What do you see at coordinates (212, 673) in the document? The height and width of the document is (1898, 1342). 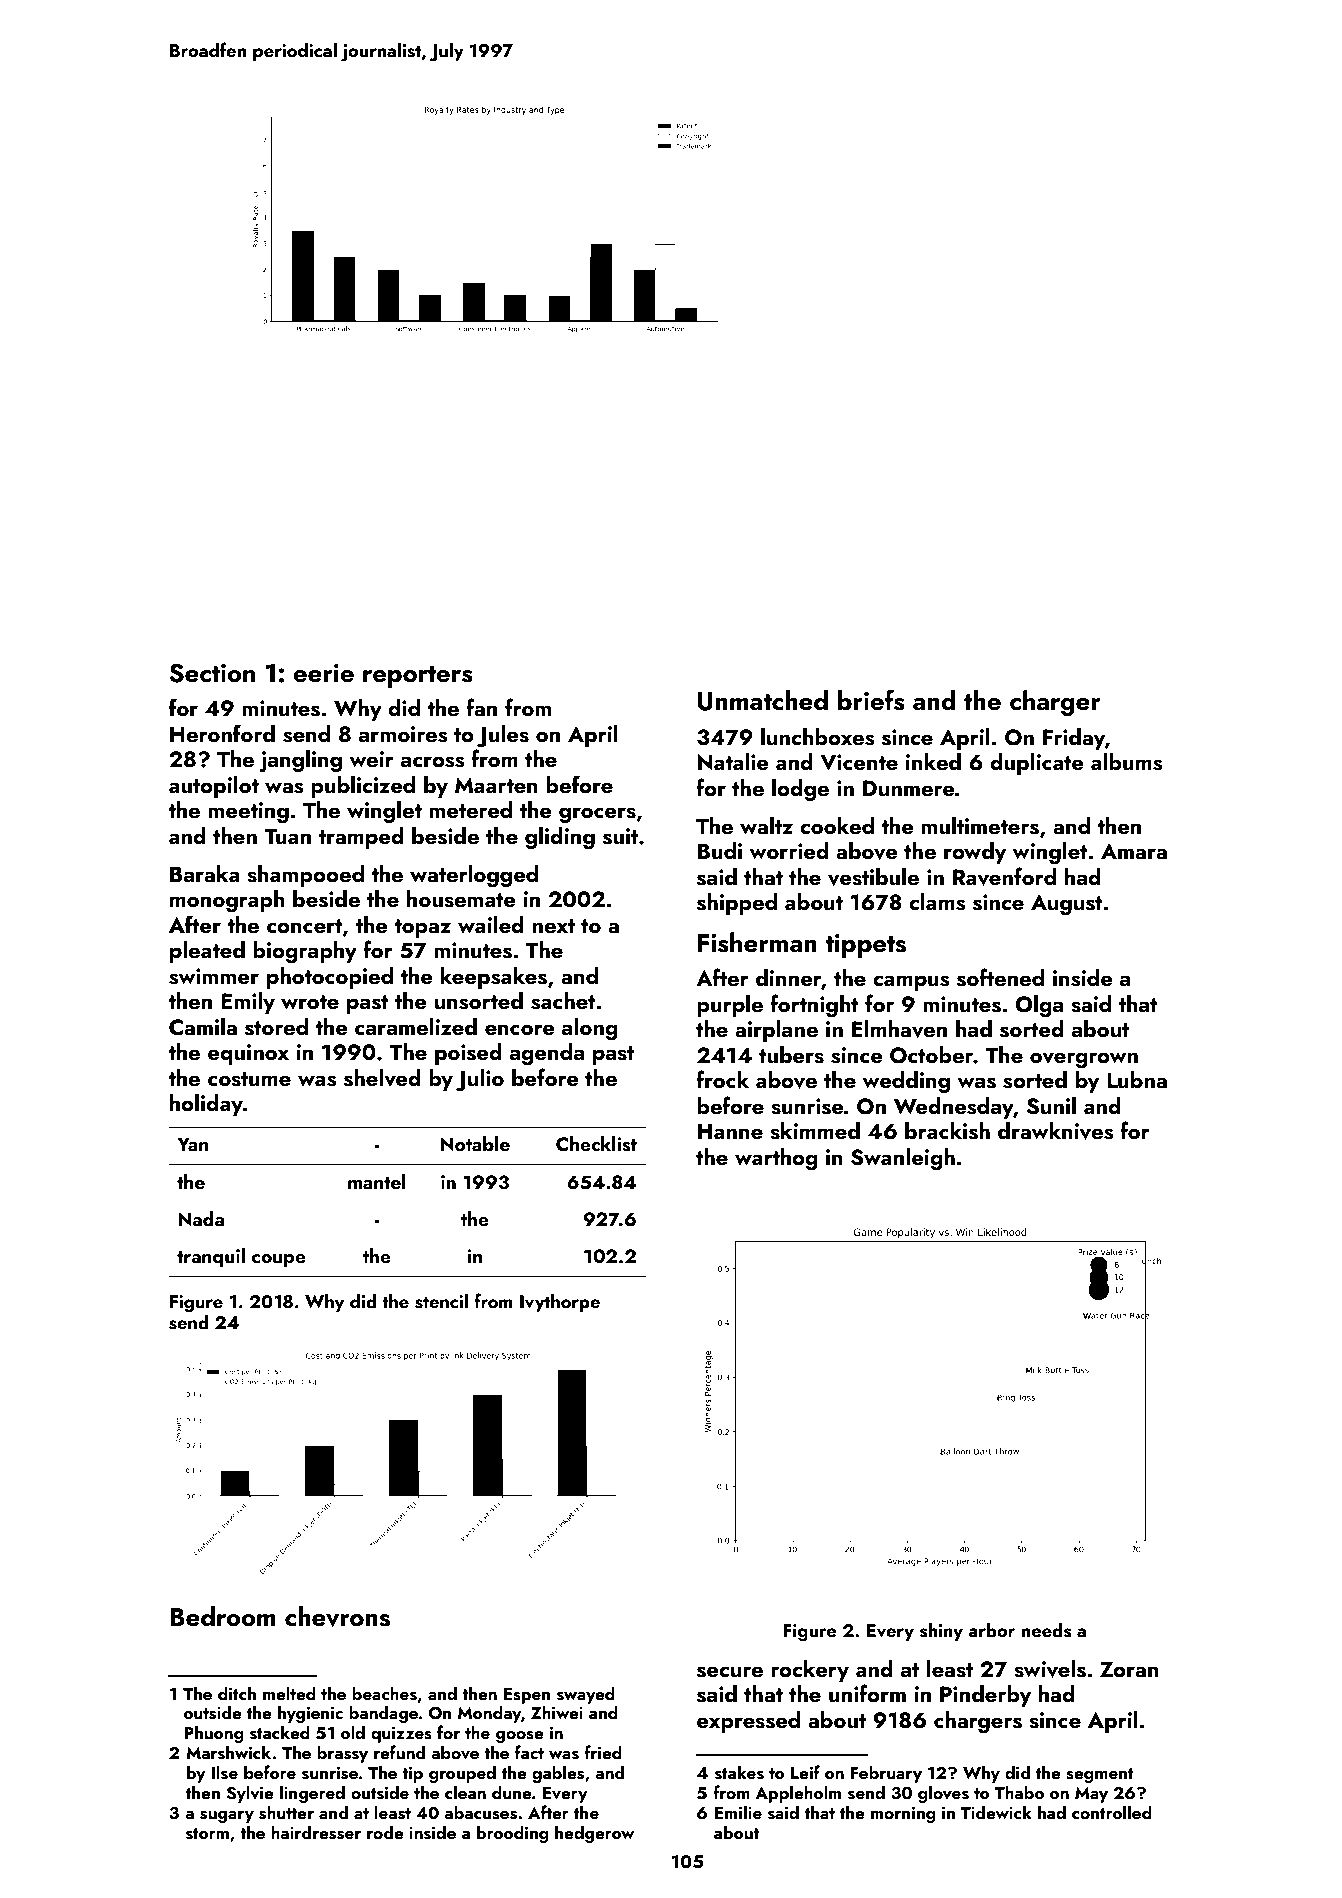 I see `Section` at bounding box center [212, 673].
